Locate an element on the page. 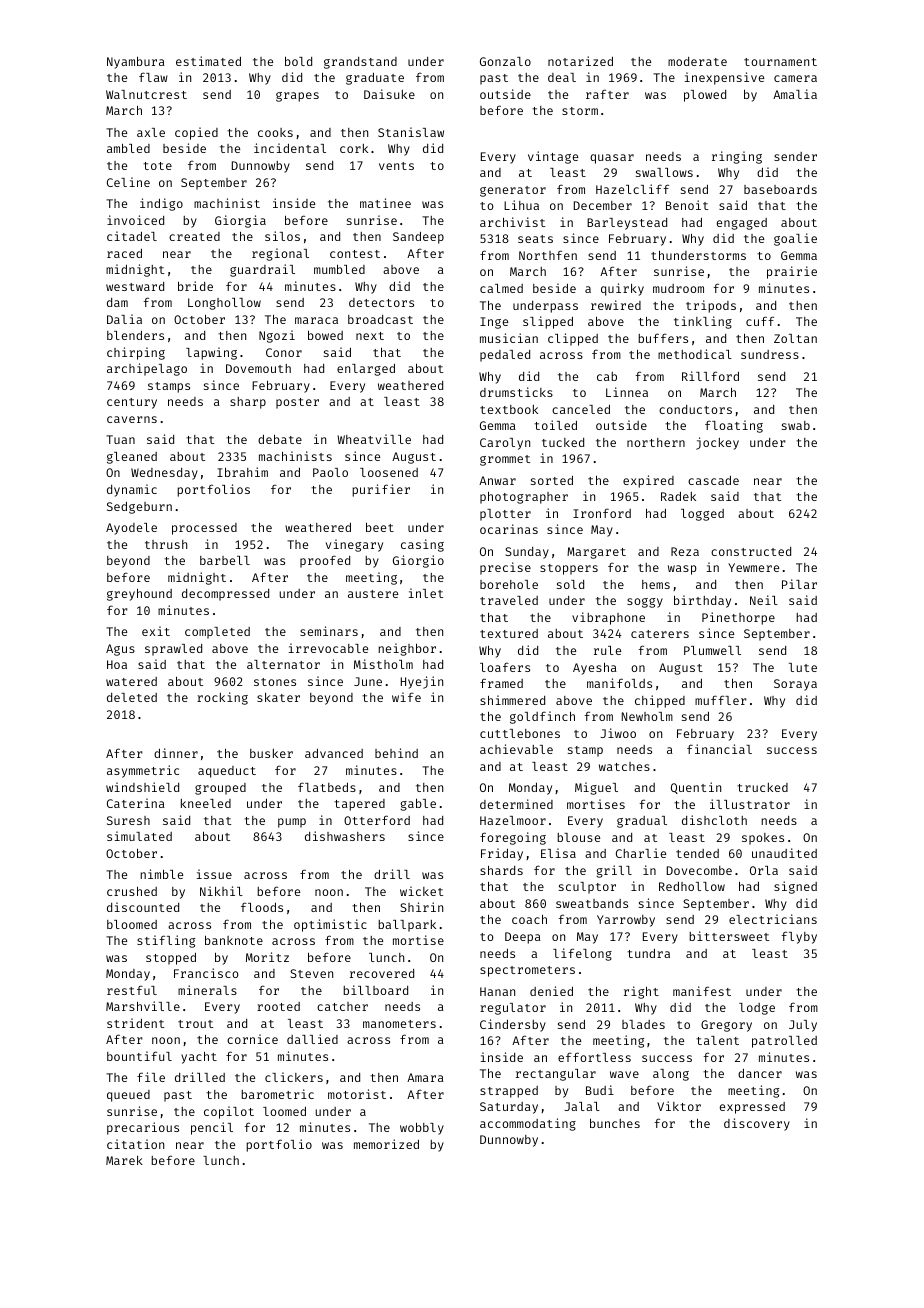 The image size is (924, 1308). Gonzalo is located at coordinates (505, 61).
